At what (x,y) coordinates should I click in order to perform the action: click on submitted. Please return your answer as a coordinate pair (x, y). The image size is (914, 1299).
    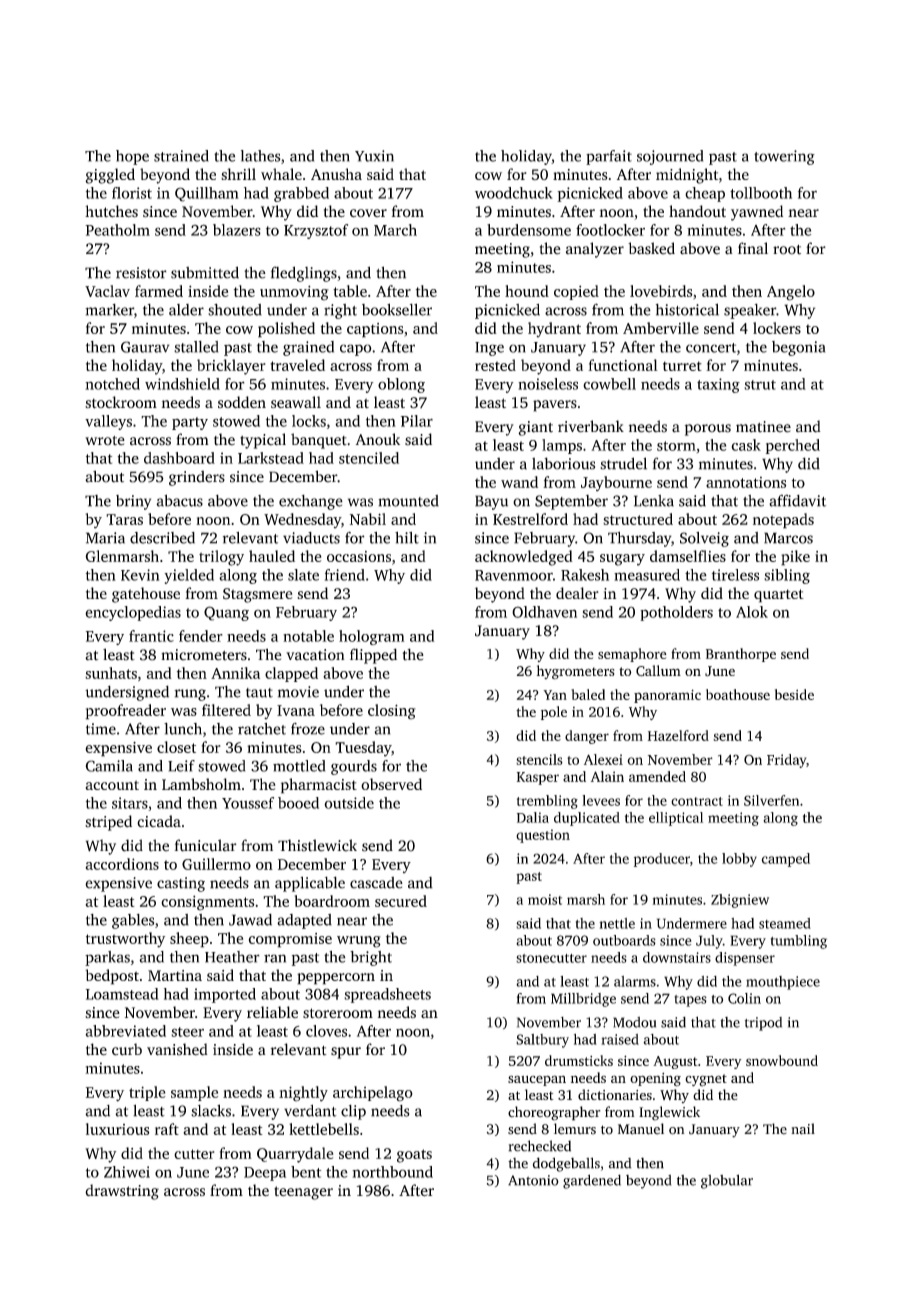
    Looking at the image, I should click on (205, 272).
